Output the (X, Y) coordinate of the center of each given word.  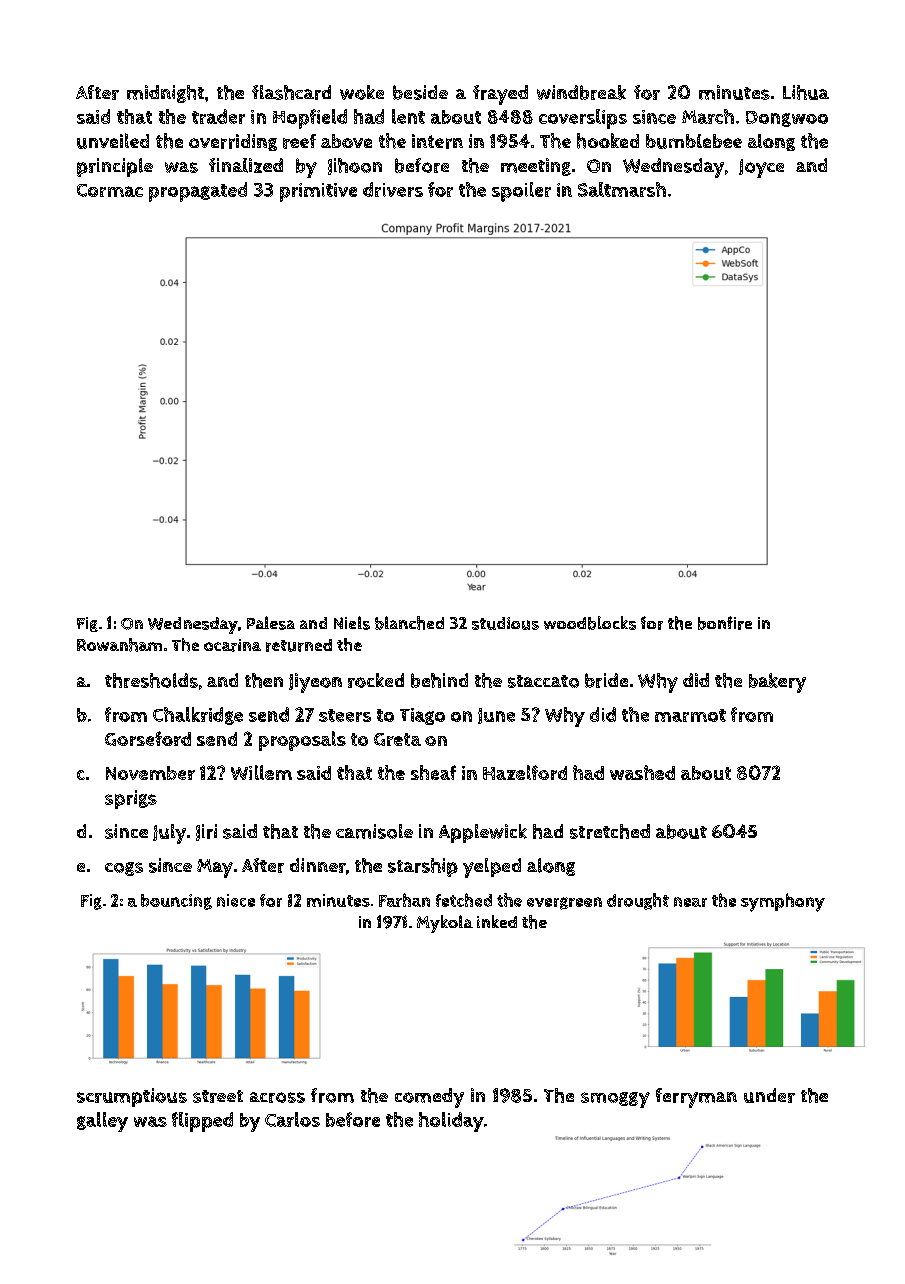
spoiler (521, 192)
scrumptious (132, 1097)
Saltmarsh (622, 189)
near (690, 902)
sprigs (131, 799)
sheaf (433, 772)
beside (420, 92)
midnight (165, 94)
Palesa (271, 623)
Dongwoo (787, 119)
